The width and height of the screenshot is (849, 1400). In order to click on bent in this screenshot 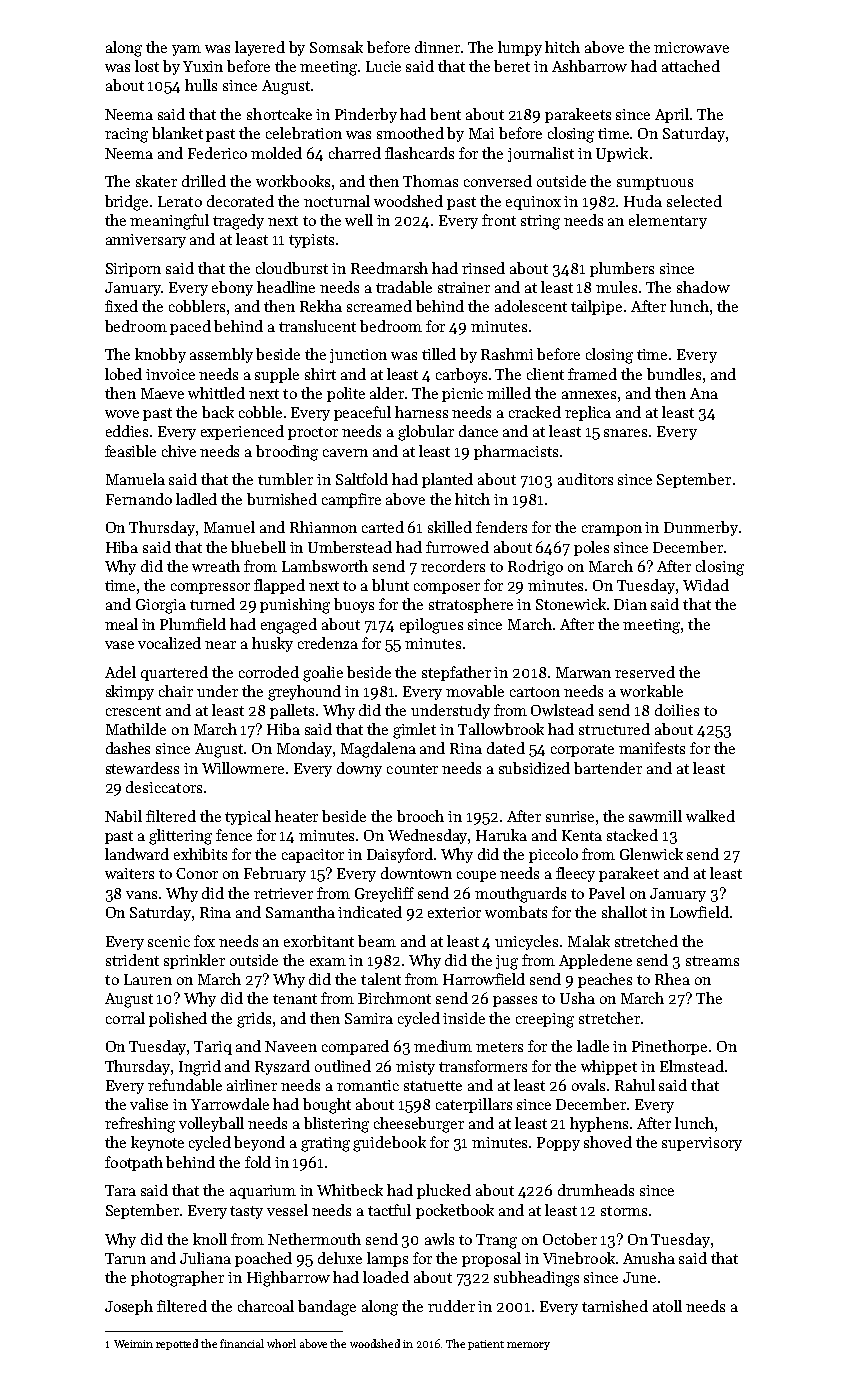, I will do `click(445, 114)`.
